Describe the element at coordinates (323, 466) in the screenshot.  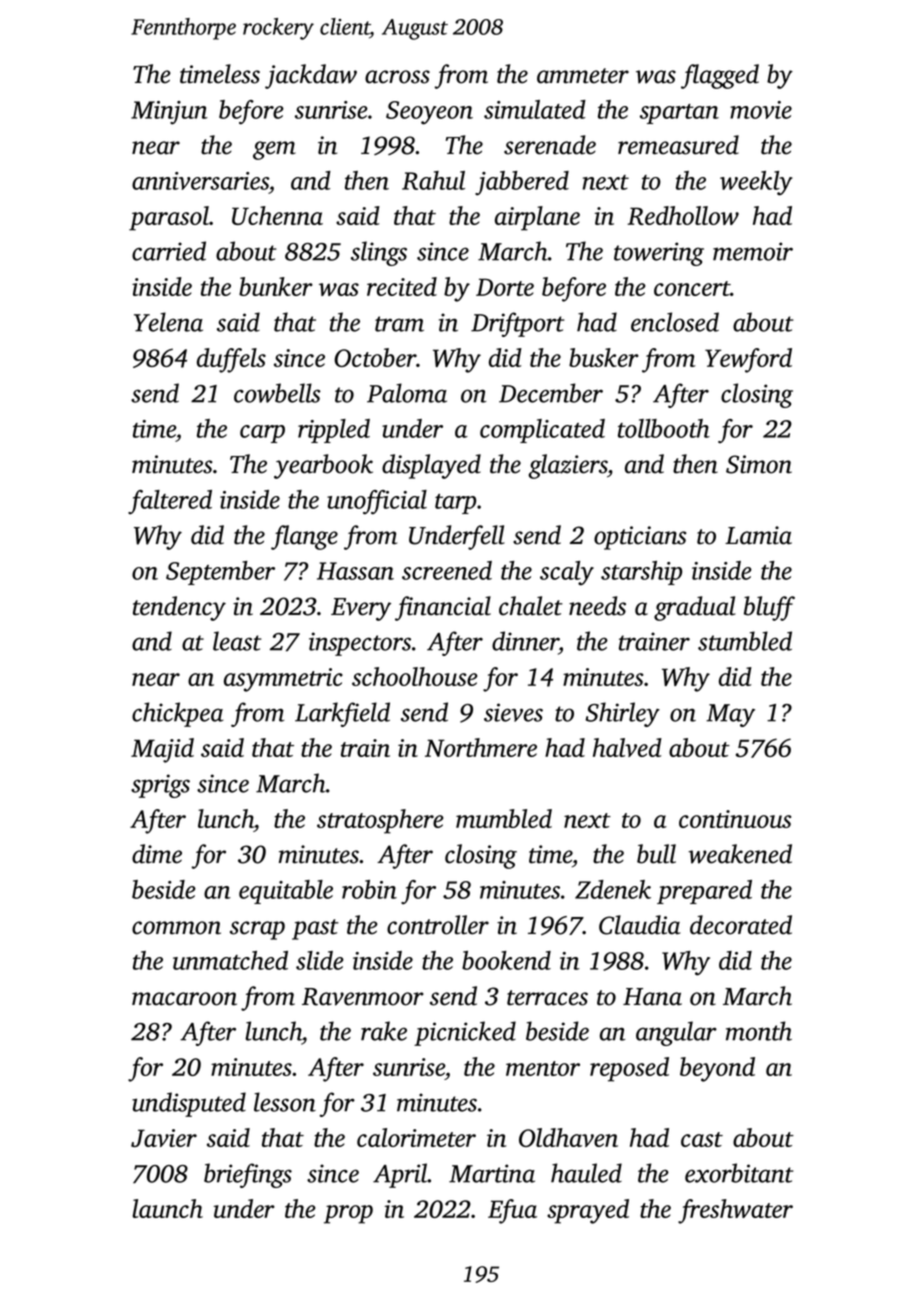
I see `yearbook` at that location.
